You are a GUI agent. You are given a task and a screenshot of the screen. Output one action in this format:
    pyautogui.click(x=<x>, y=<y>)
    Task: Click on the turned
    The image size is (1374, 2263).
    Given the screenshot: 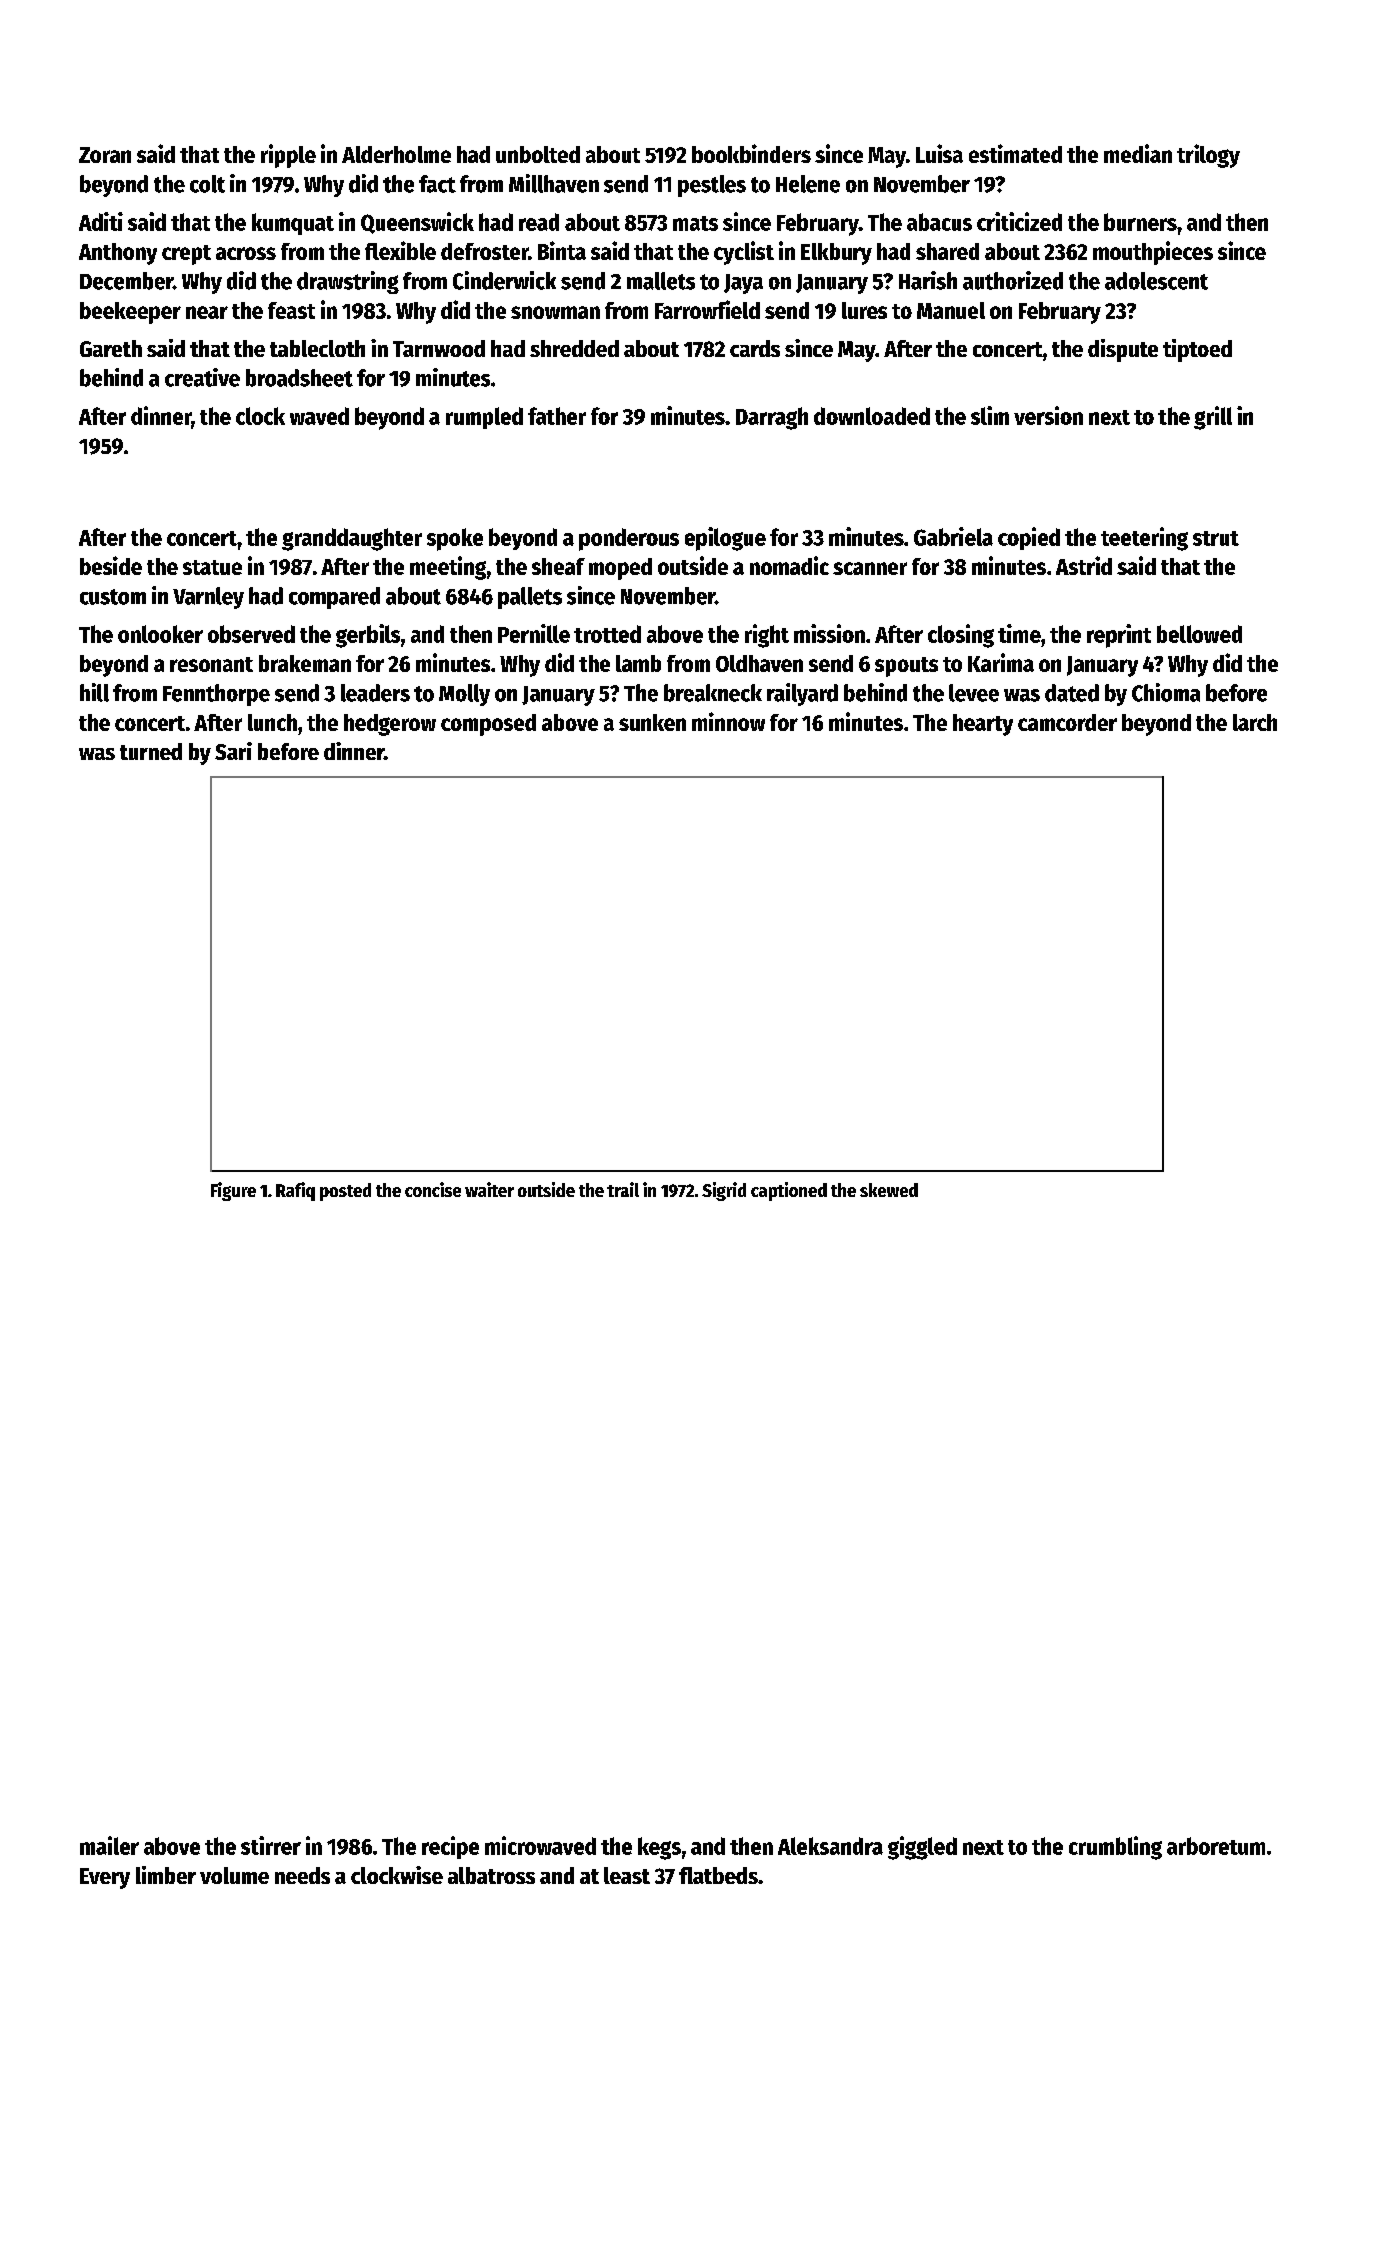 What is the action you would take?
    pyautogui.click(x=151, y=751)
